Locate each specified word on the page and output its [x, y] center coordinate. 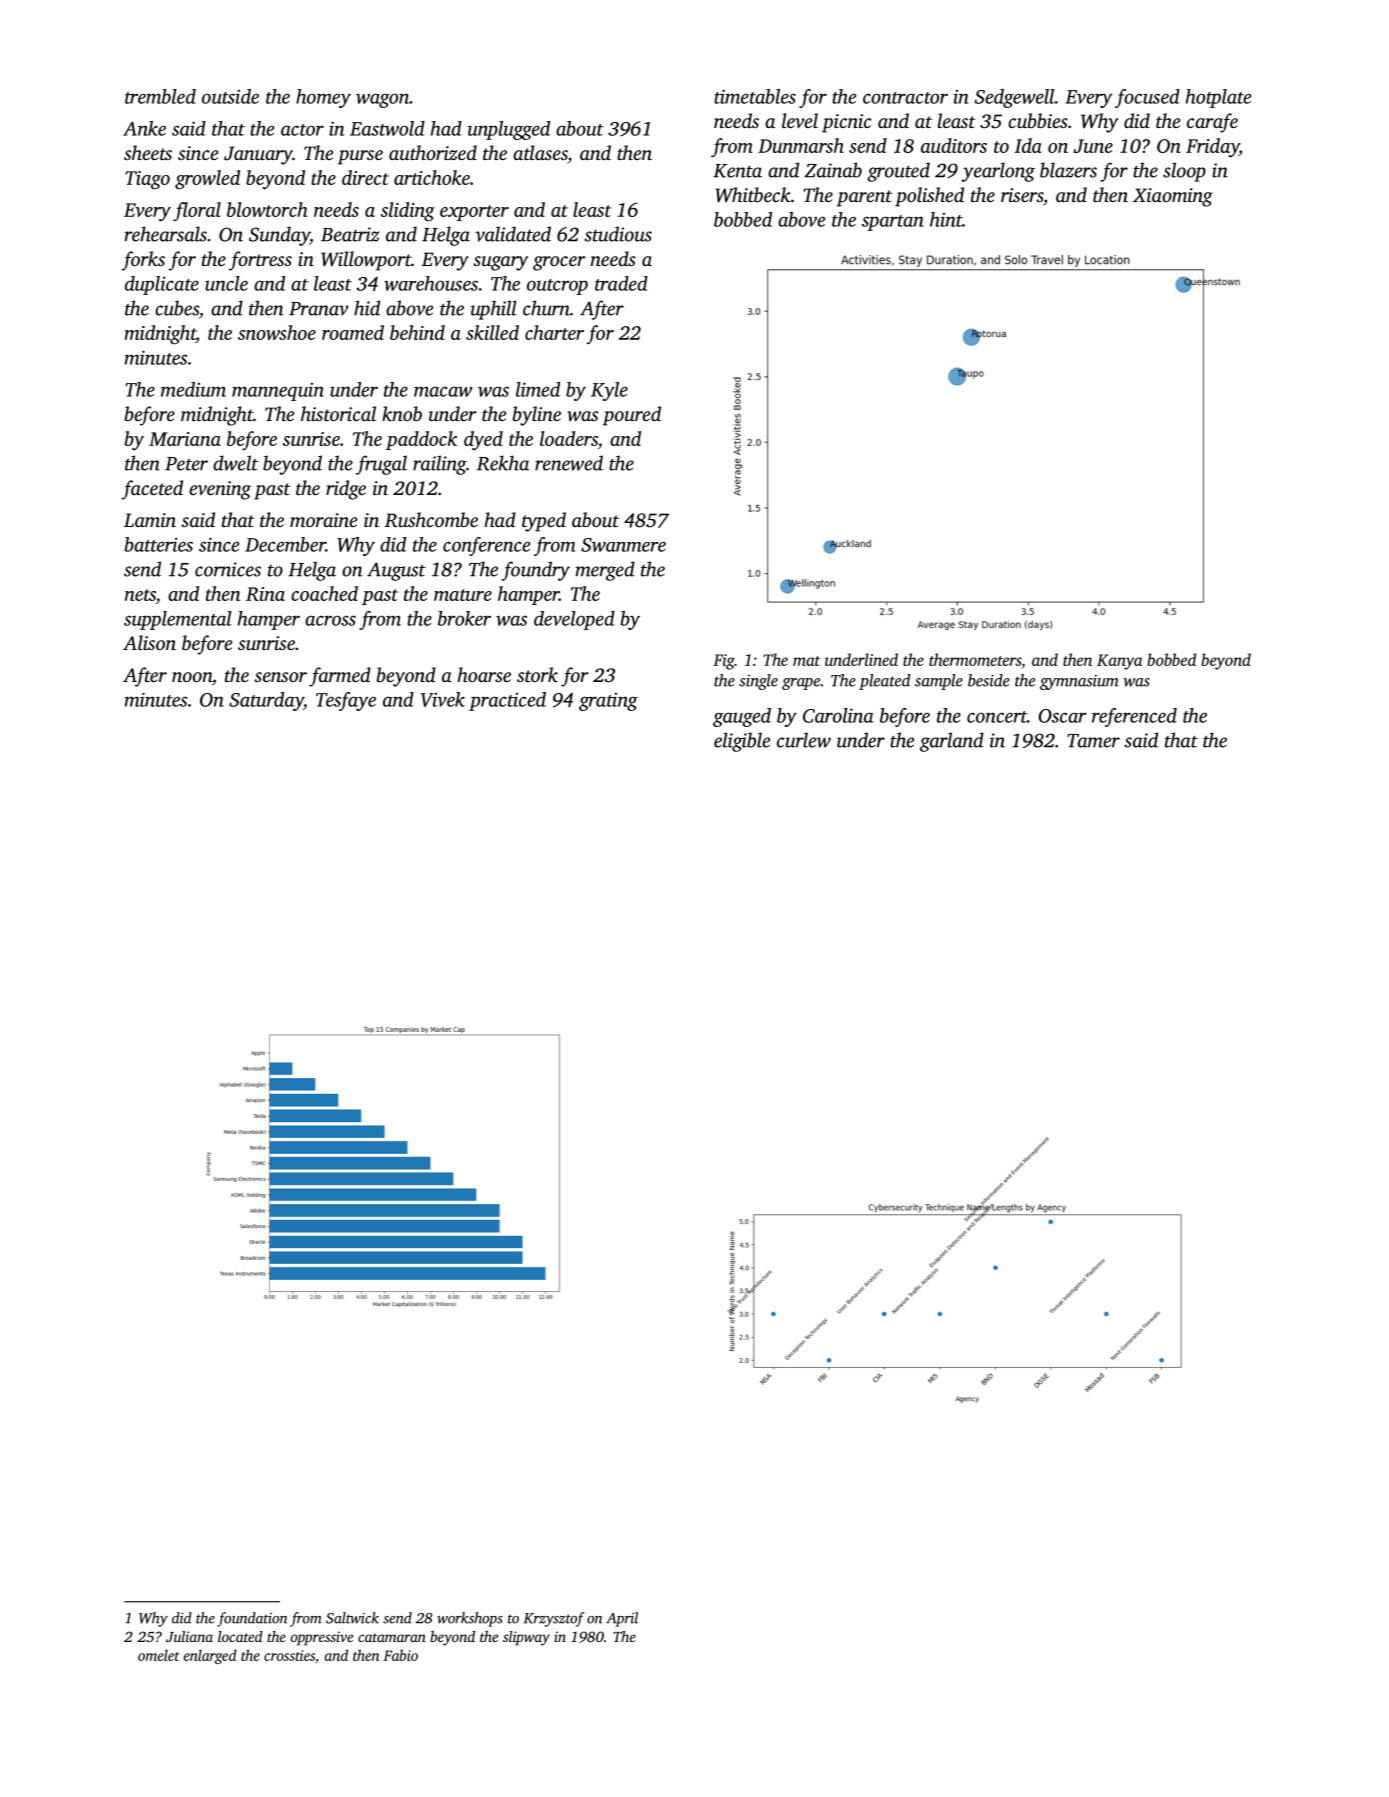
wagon [382, 100]
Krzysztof [554, 1619]
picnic [846, 123]
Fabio [400, 1655]
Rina [265, 594]
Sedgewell [1015, 98]
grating [608, 702]
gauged [742, 717]
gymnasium [1079, 682]
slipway [526, 1638]
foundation [252, 1619]
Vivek [443, 699]
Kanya [1119, 662]
